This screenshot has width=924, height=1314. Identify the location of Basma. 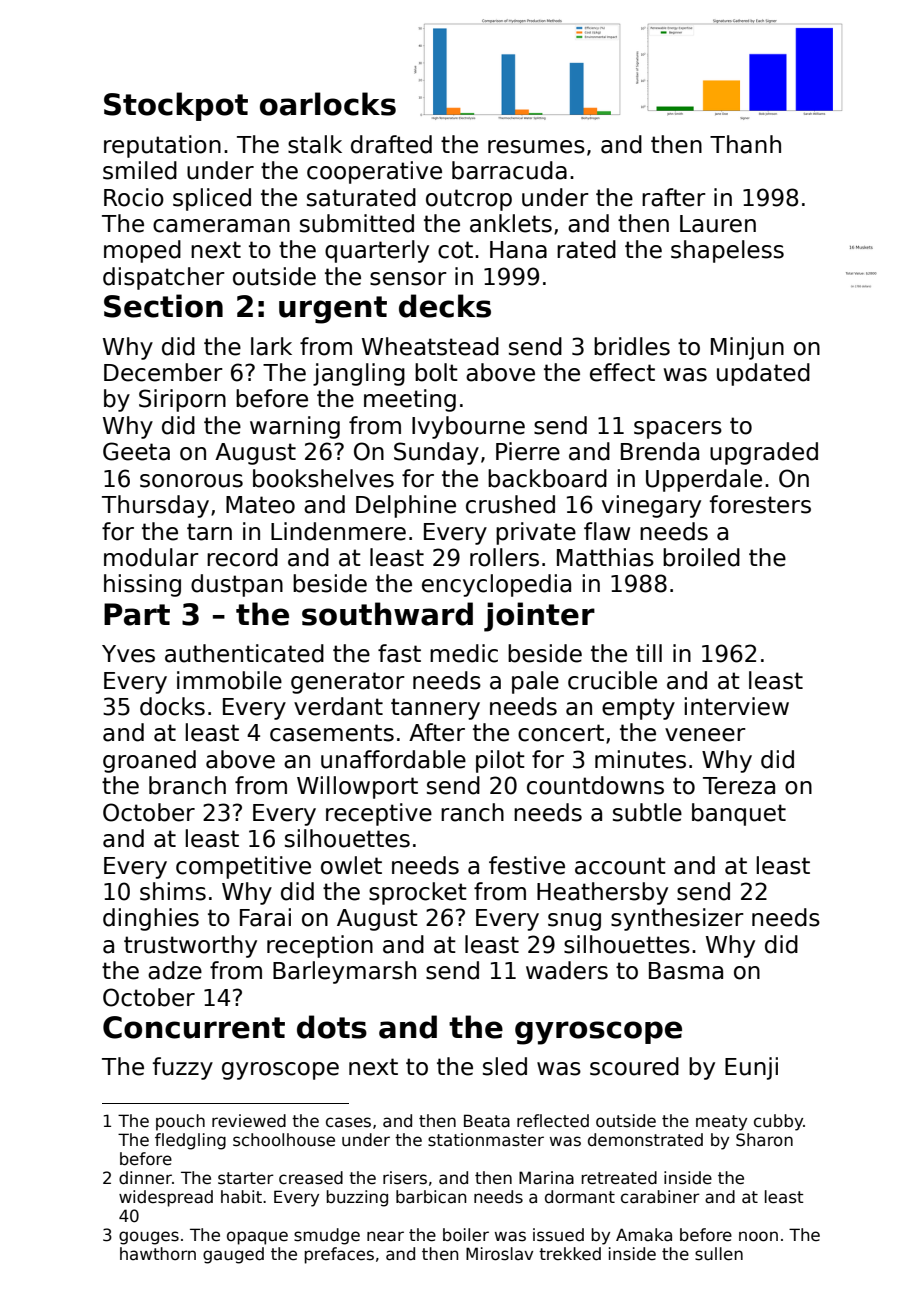
(686, 971).
